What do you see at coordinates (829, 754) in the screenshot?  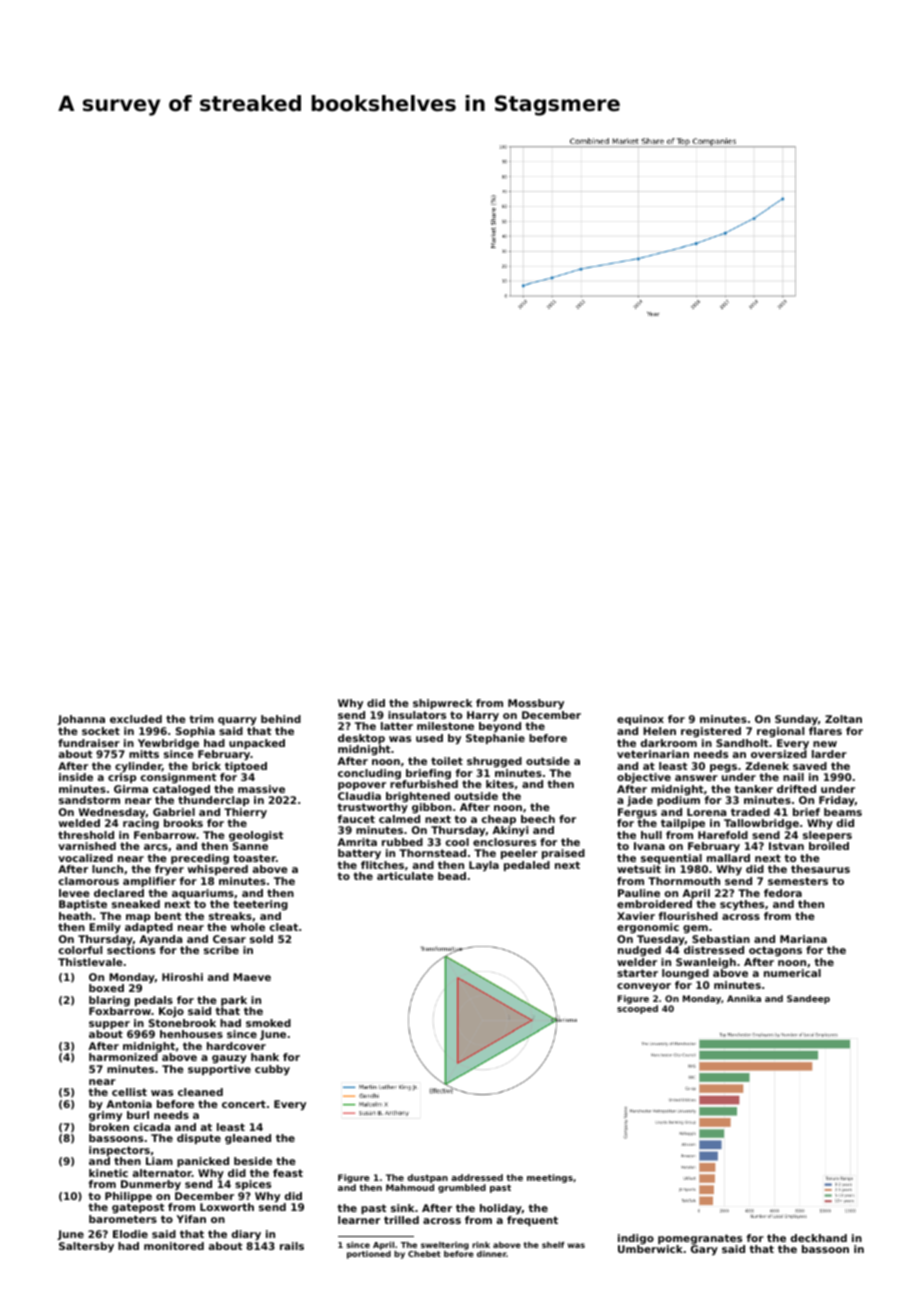 I see `larder` at bounding box center [829, 754].
